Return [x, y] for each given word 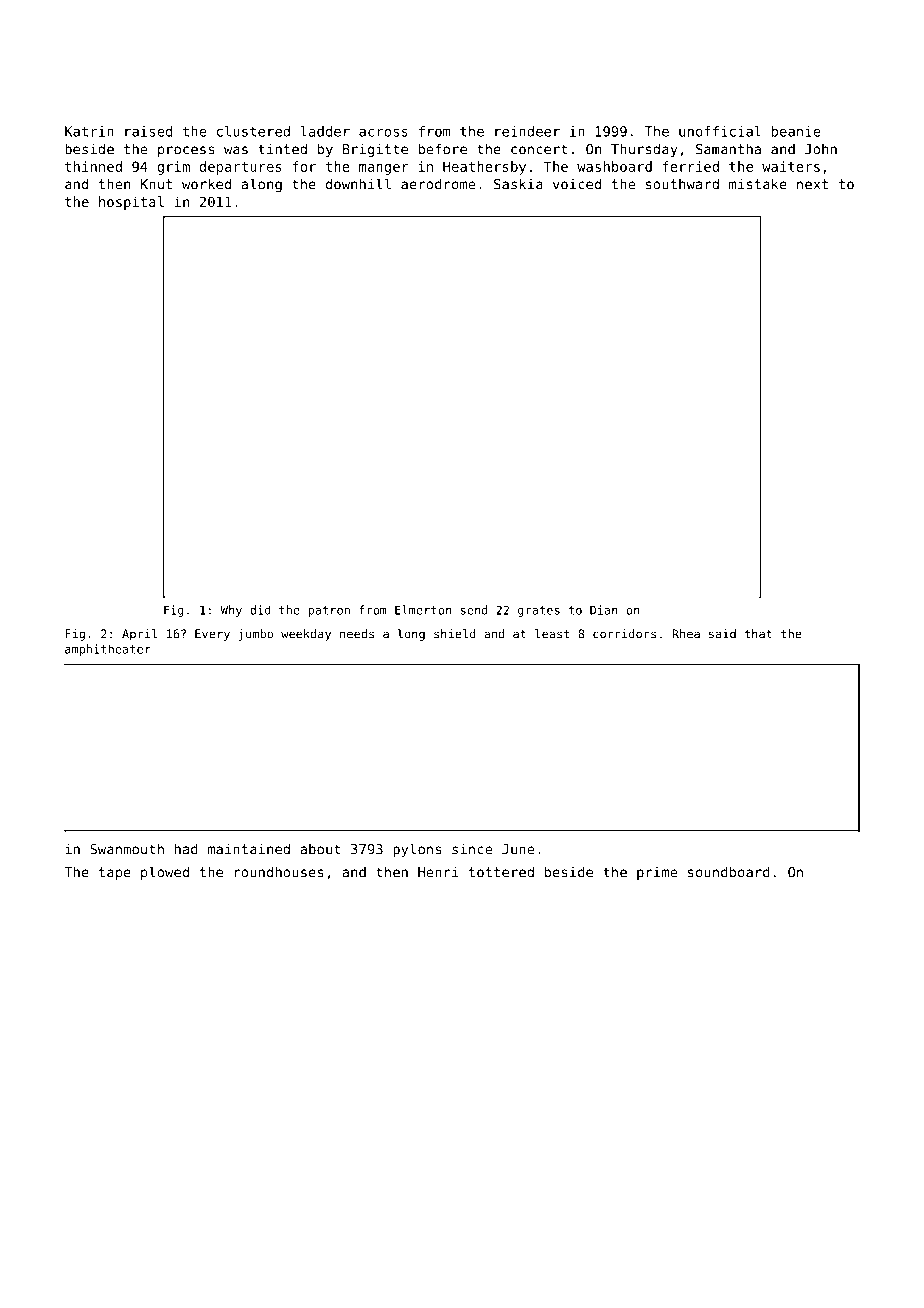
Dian [604, 610]
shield [455, 634]
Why [231, 611]
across [383, 132]
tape [115, 873]
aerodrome [438, 184]
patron [329, 611]
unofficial [720, 131]
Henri [438, 872]
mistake [758, 184]
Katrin [89, 131]
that [758, 634]
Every [212, 635]
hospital [131, 203]
